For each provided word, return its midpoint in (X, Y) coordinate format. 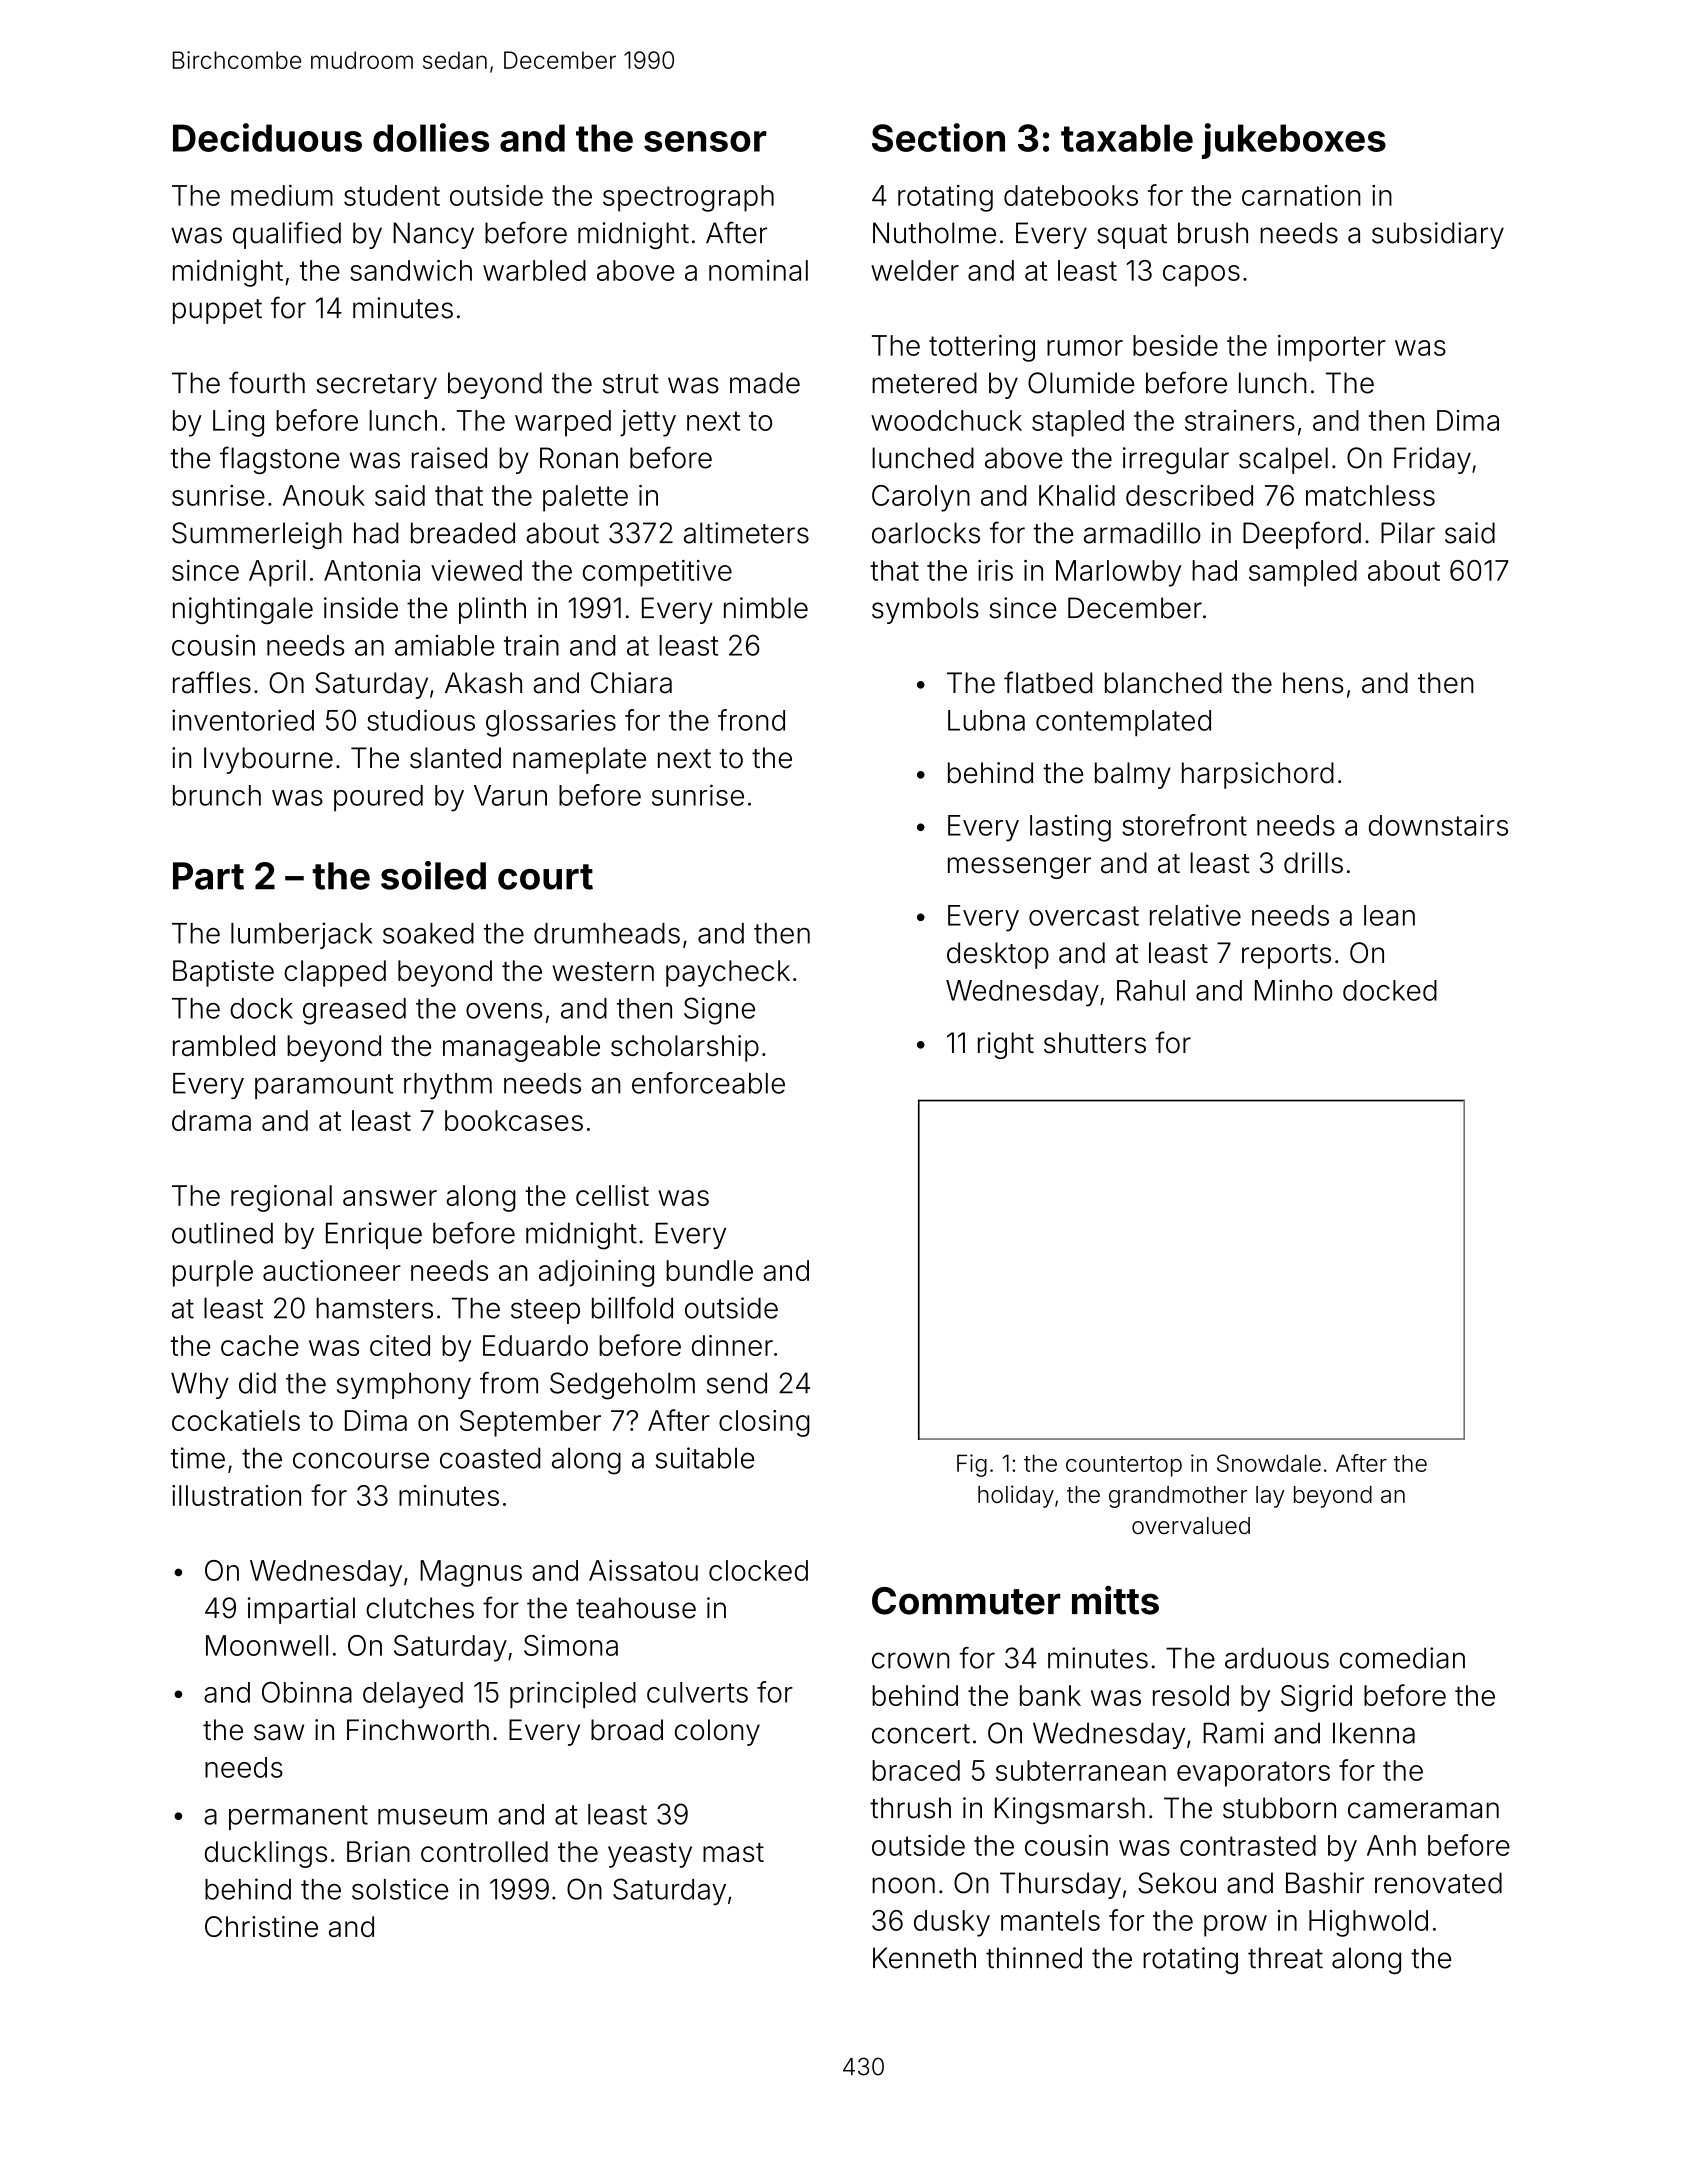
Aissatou (643, 1570)
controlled (484, 1851)
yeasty (650, 1855)
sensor (705, 141)
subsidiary (1438, 235)
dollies (431, 137)
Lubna (986, 720)
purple (213, 1273)
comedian (1402, 1658)
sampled (1303, 573)
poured (378, 798)
